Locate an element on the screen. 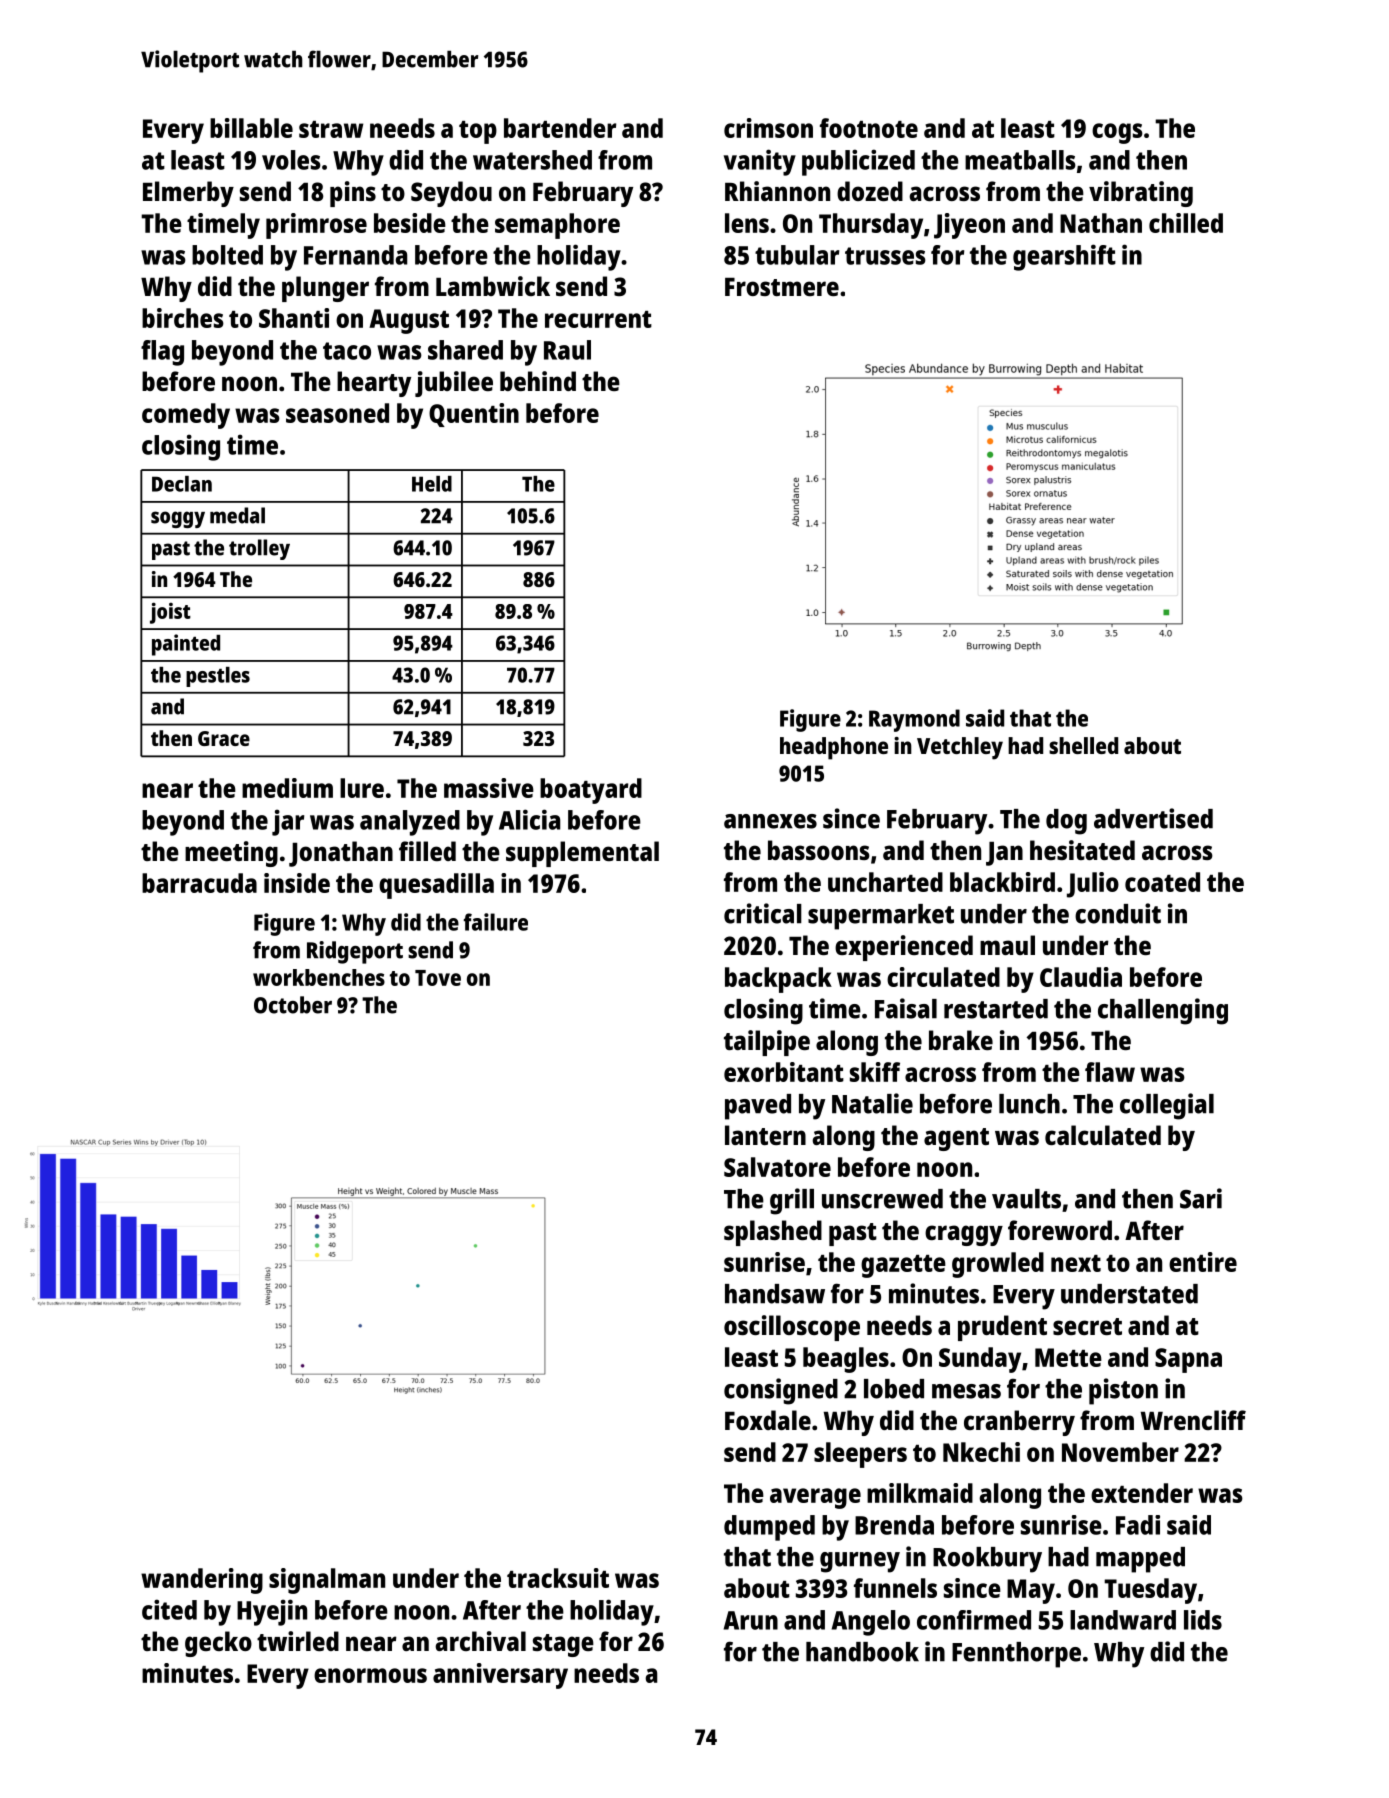 This screenshot has width=1389, height=1798. Frostmere is located at coordinates (782, 287).
